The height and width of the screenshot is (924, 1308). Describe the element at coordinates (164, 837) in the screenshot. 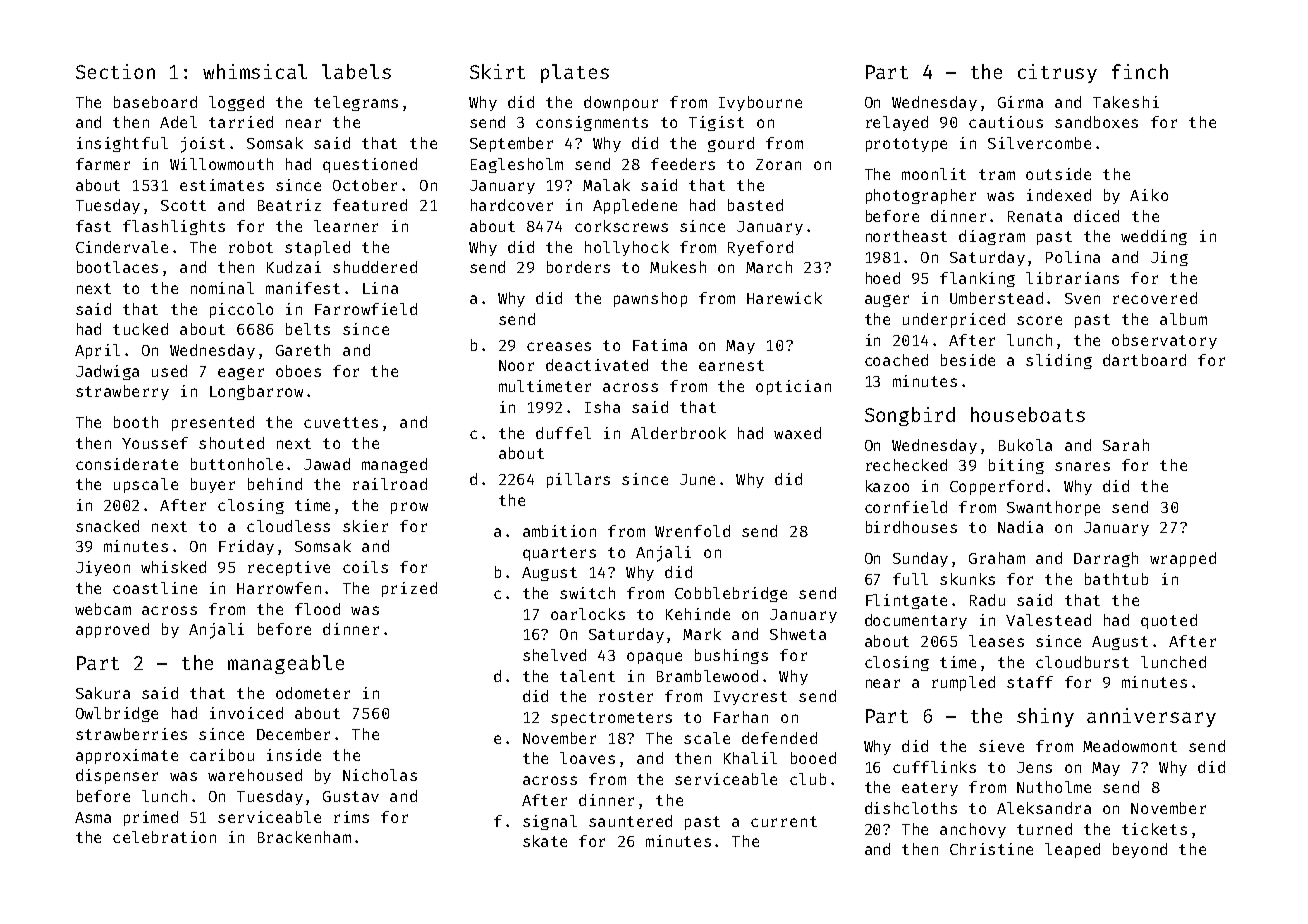

I see `celebration` at that location.
